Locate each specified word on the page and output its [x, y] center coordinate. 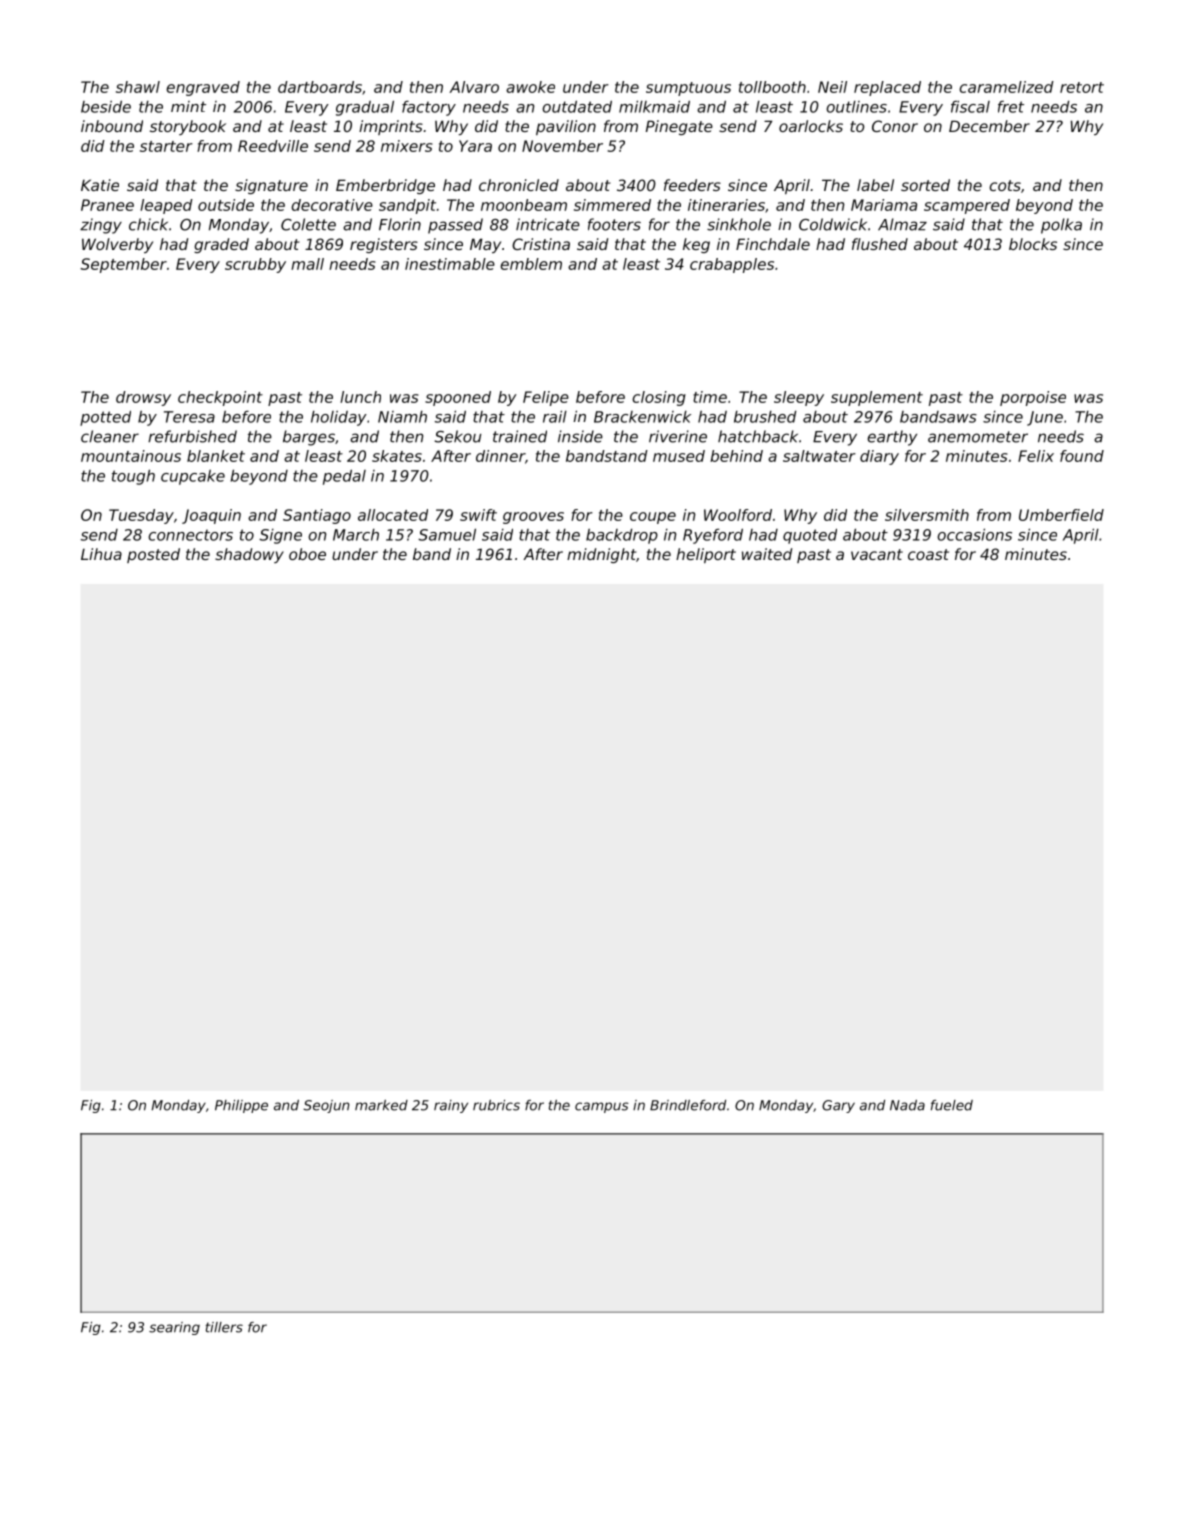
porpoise [1033, 398]
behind [736, 456]
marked [381, 1105]
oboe [307, 554]
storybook [188, 127]
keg [696, 245]
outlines [856, 107]
